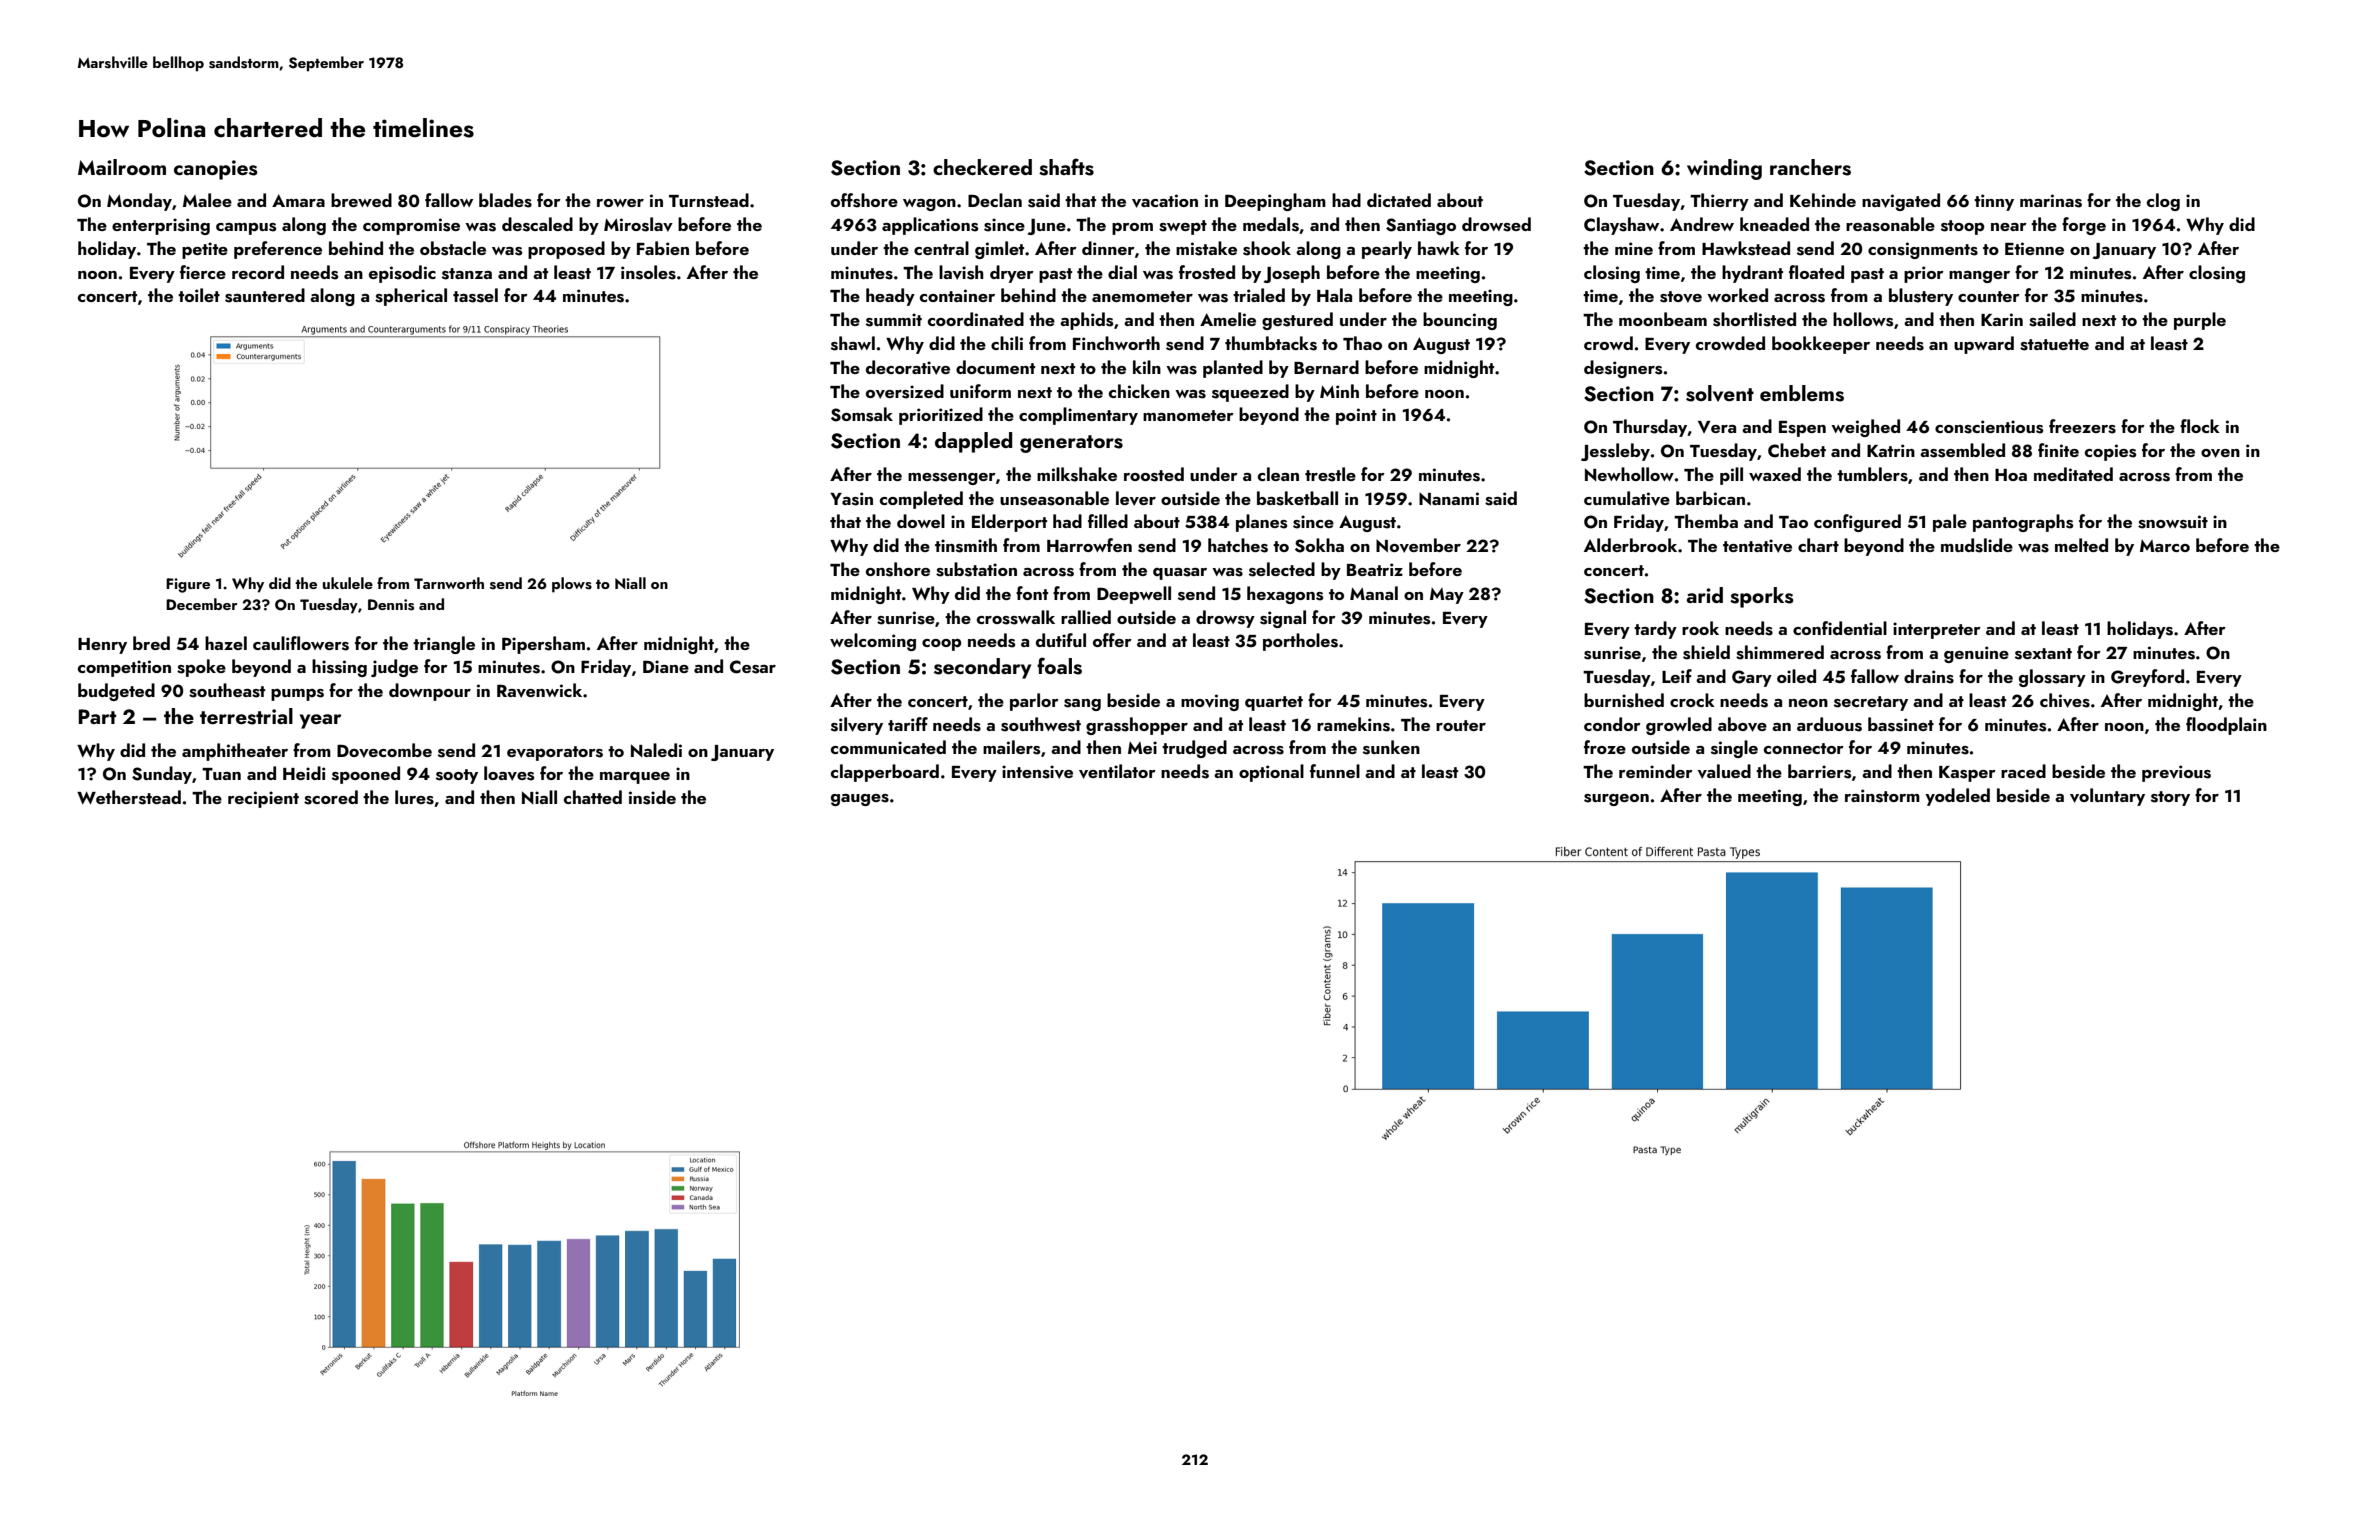 The width and height of the screenshot is (2363, 1529). I want to click on hatches, so click(1238, 545).
